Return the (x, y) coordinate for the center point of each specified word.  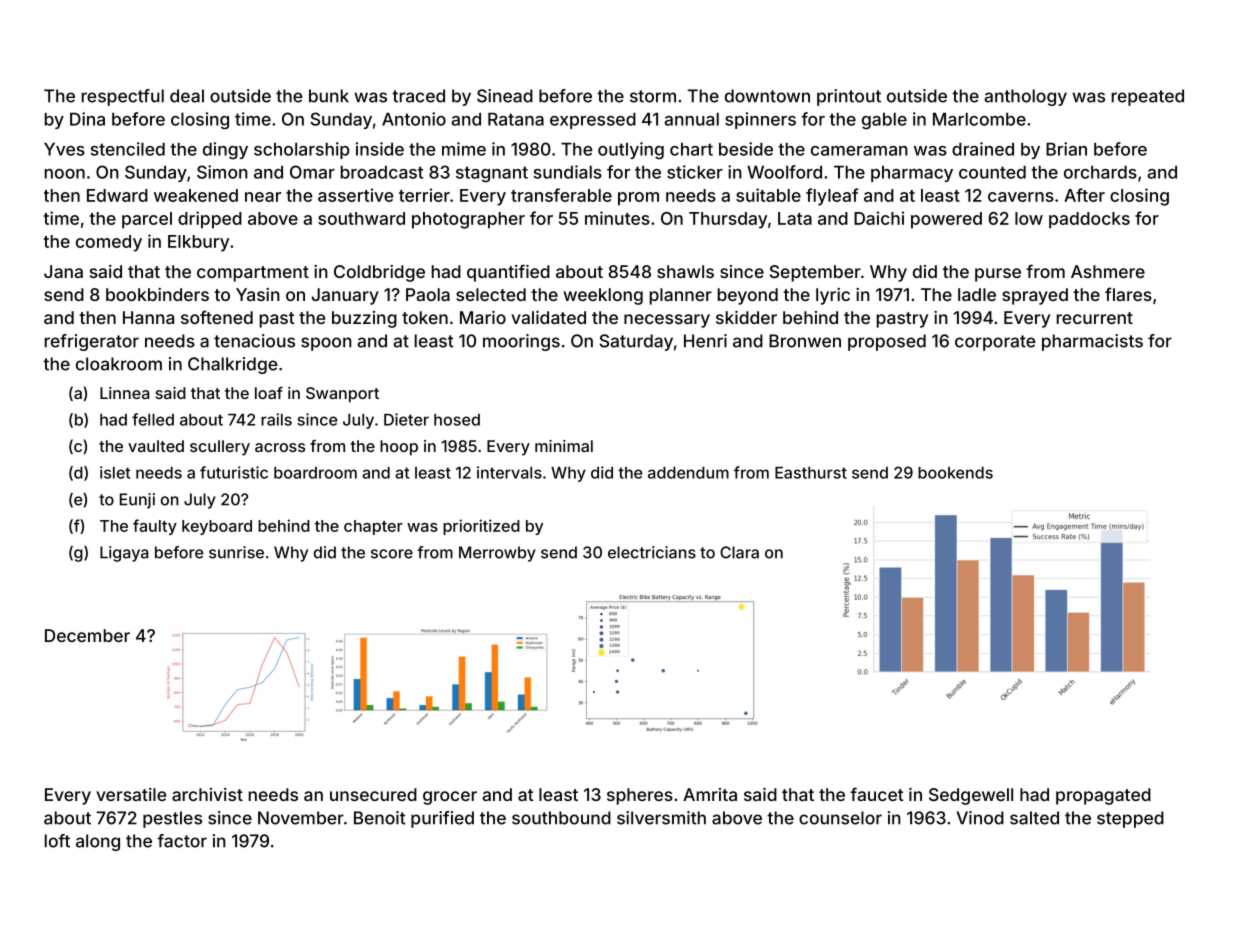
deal (187, 96)
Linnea (124, 393)
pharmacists (1092, 342)
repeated (1148, 97)
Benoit (379, 818)
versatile (131, 794)
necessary (667, 321)
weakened (196, 195)
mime (464, 149)
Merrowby (497, 554)
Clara (739, 552)
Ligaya (124, 554)
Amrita (710, 794)
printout (849, 97)
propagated (1103, 796)
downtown (767, 96)
